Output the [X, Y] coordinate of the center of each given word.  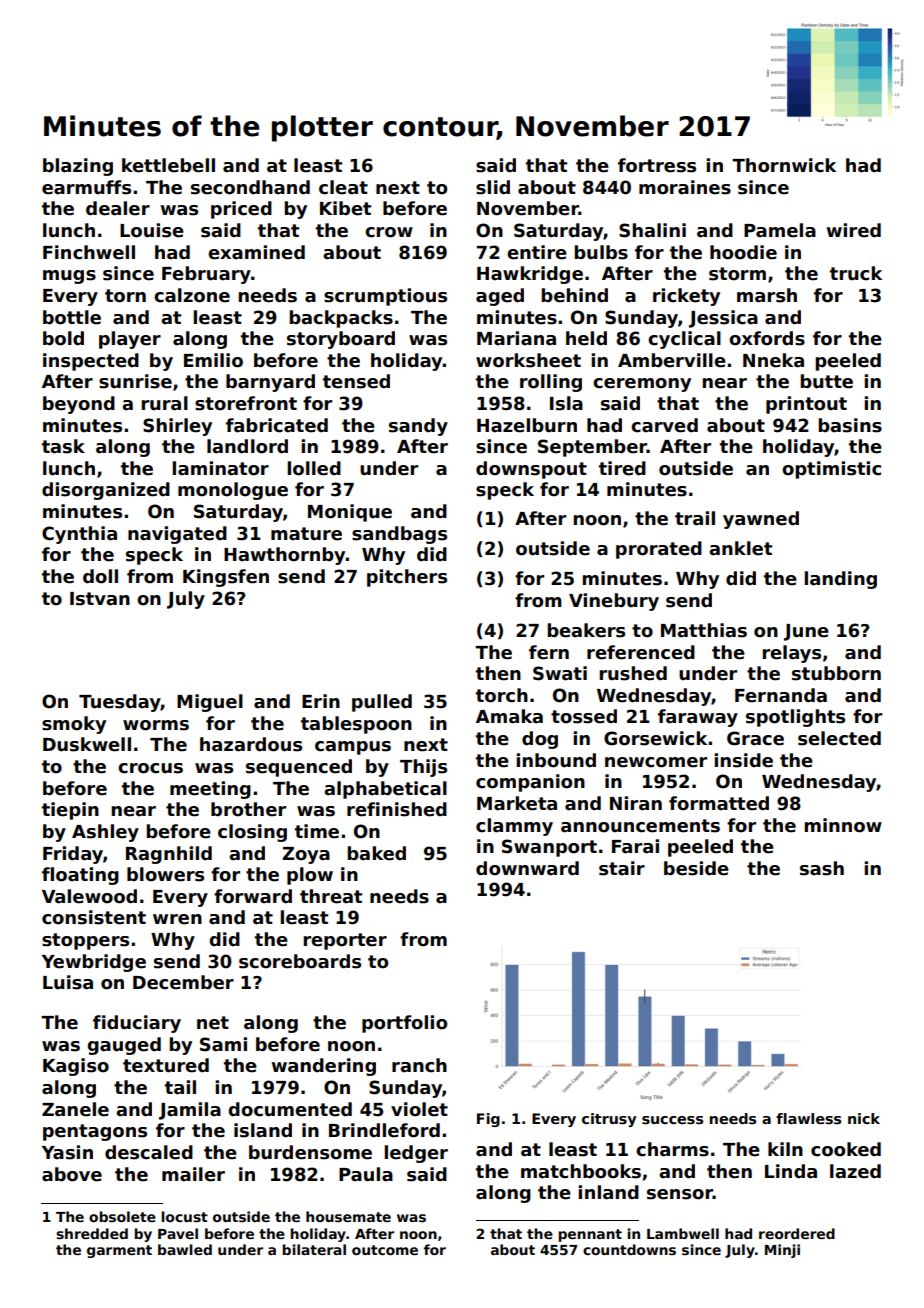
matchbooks [581, 1171]
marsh [767, 295]
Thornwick [784, 165]
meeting [210, 790]
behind [574, 295]
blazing [78, 167]
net [213, 1023]
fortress [657, 165]
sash [822, 868]
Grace [755, 738]
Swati [560, 673]
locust [184, 1216]
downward [527, 868]
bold [63, 338]
